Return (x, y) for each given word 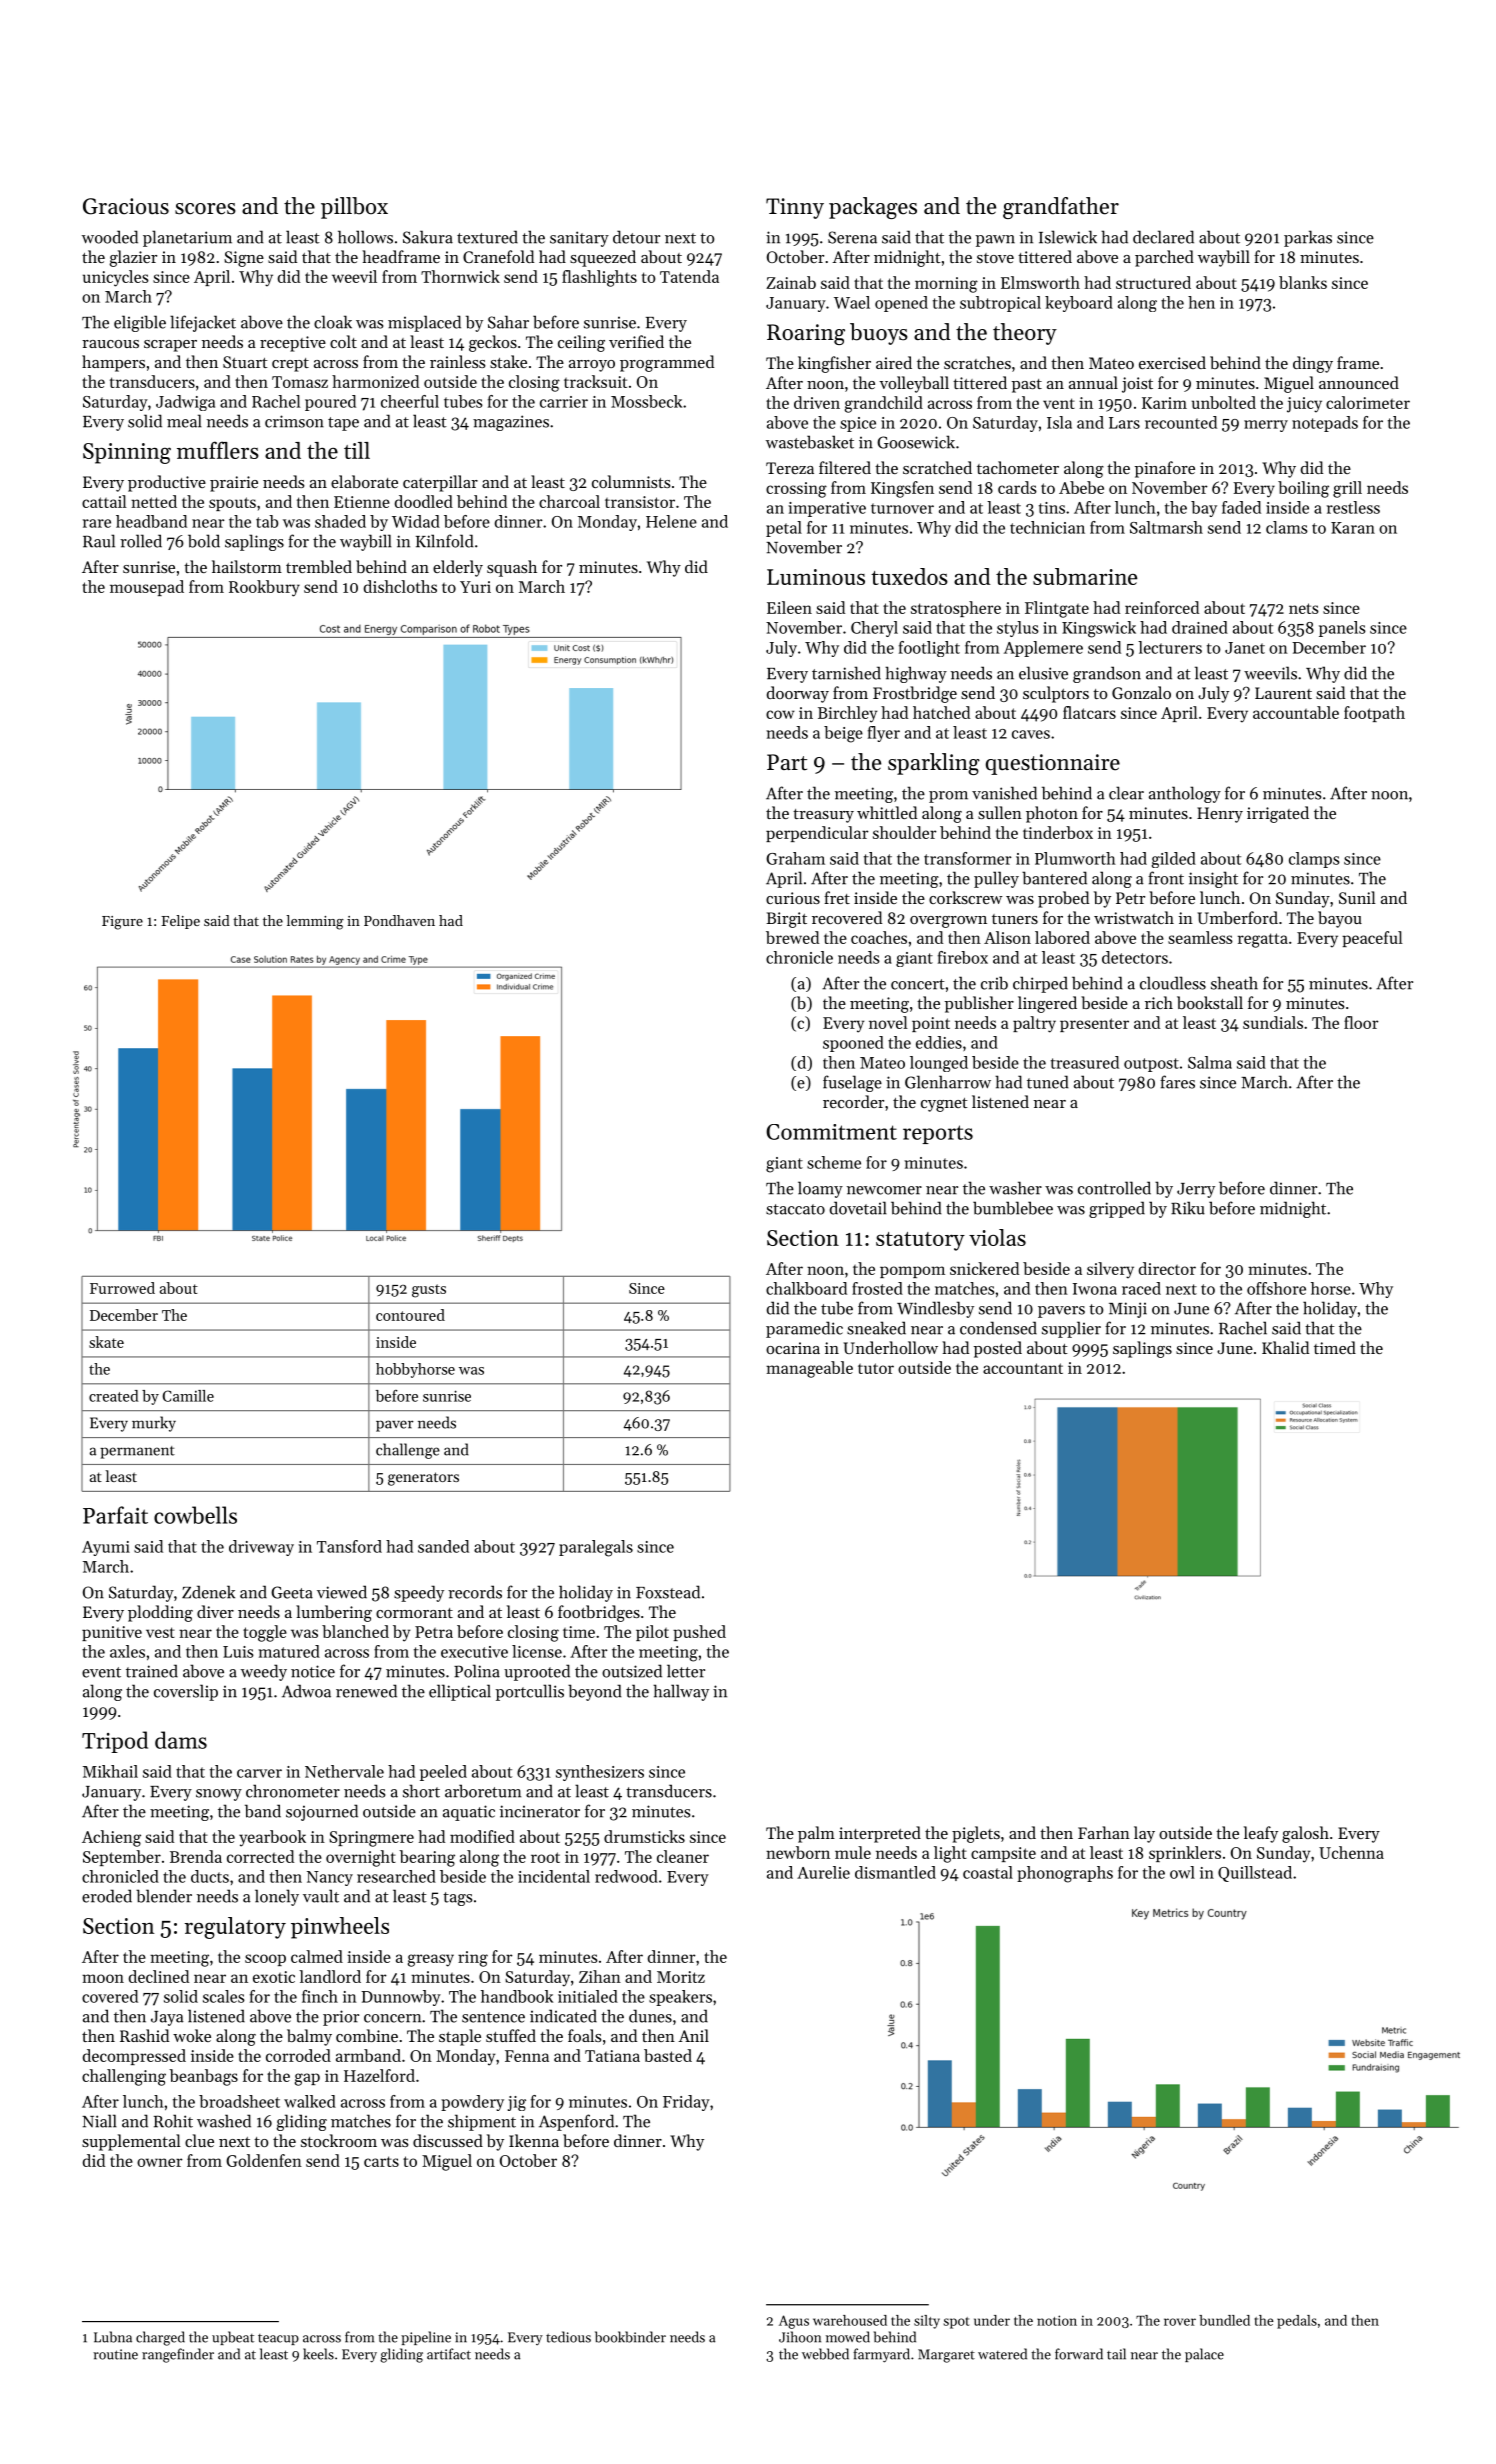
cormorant (414, 1613)
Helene (671, 521)
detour (636, 237)
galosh (1305, 1834)
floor (1361, 1022)
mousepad (147, 588)
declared (1163, 237)
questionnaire (1053, 764)
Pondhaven (399, 920)
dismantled (895, 1872)
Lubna (113, 2337)
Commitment (831, 1132)
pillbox (354, 208)
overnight (361, 1858)
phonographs (1065, 1874)
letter (686, 1671)
